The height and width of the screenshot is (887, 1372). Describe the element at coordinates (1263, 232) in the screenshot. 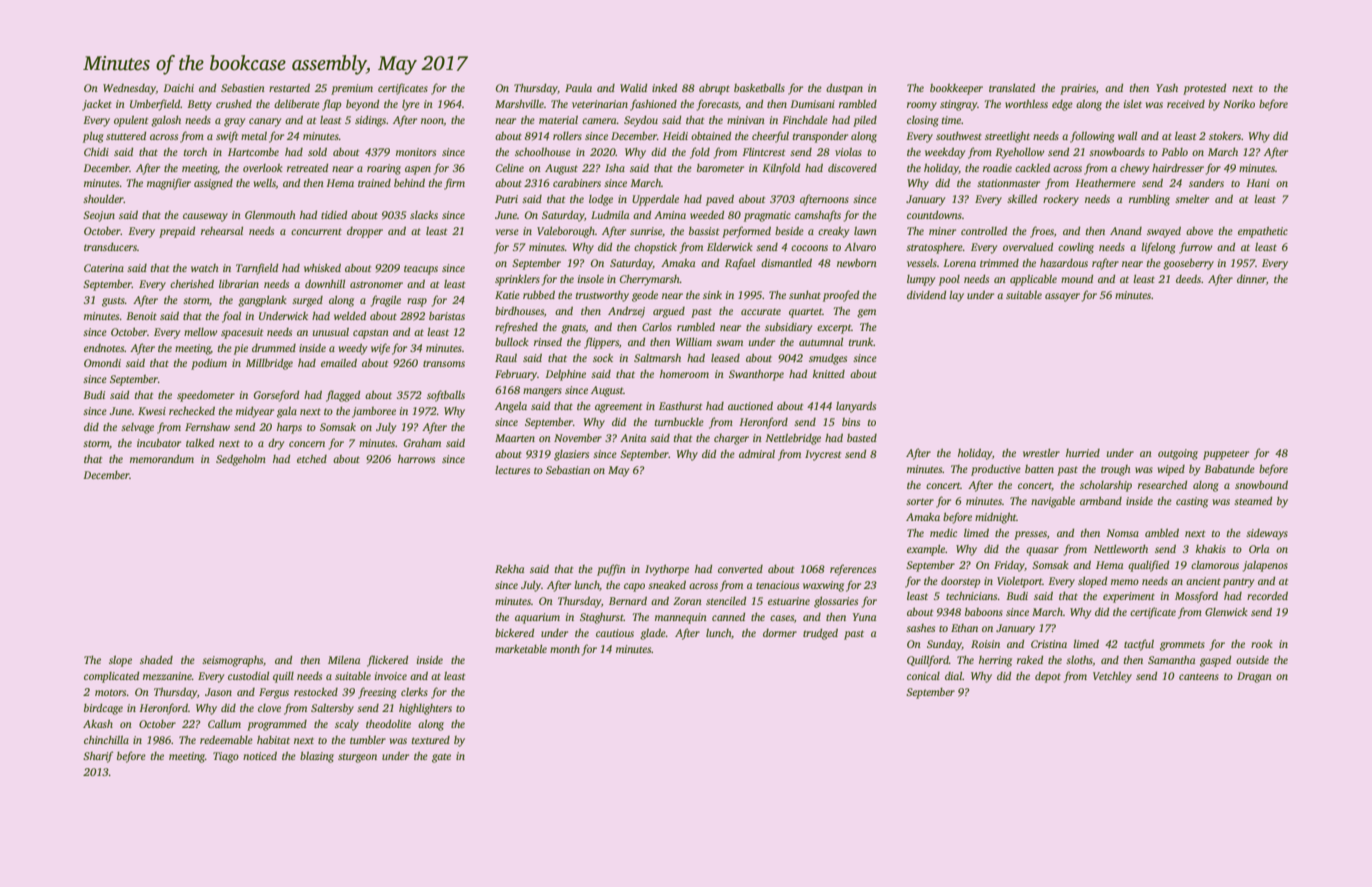

I see `empathetic` at that location.
